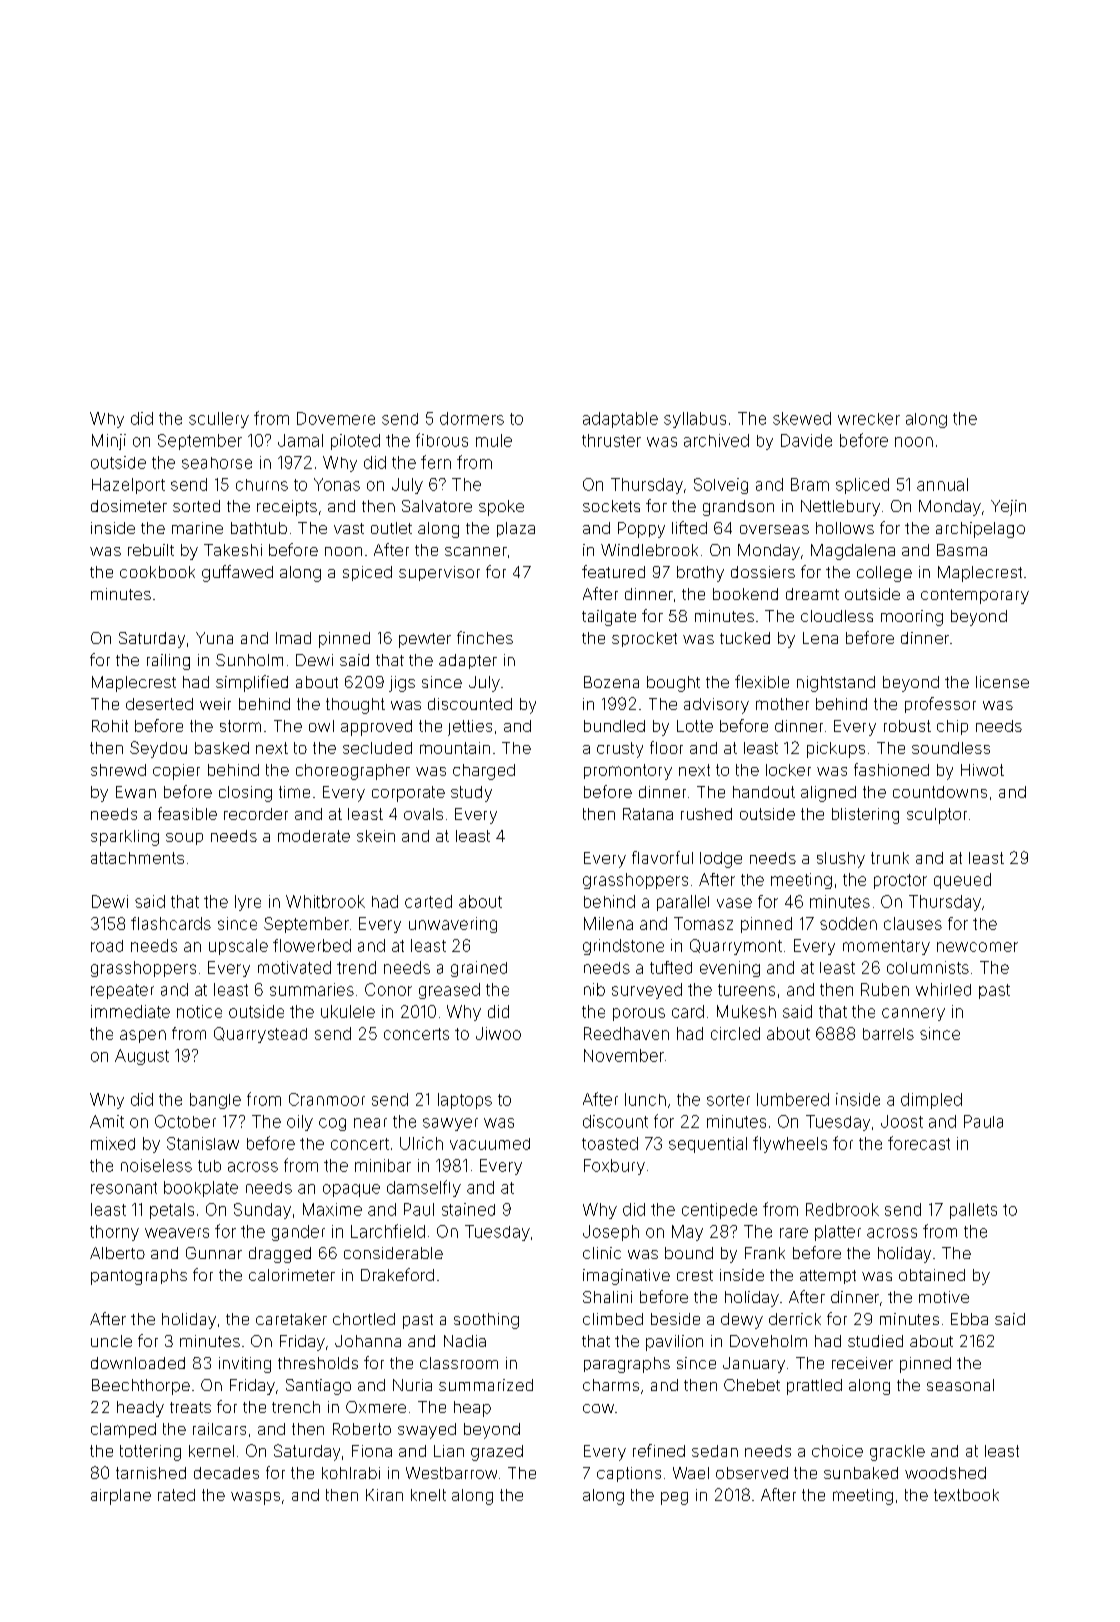 The height and width of the screenshot is (1622, 1120). Describe the element at coordinates (960, 1385) in the screenshot. I see `seasonal` at that location.
